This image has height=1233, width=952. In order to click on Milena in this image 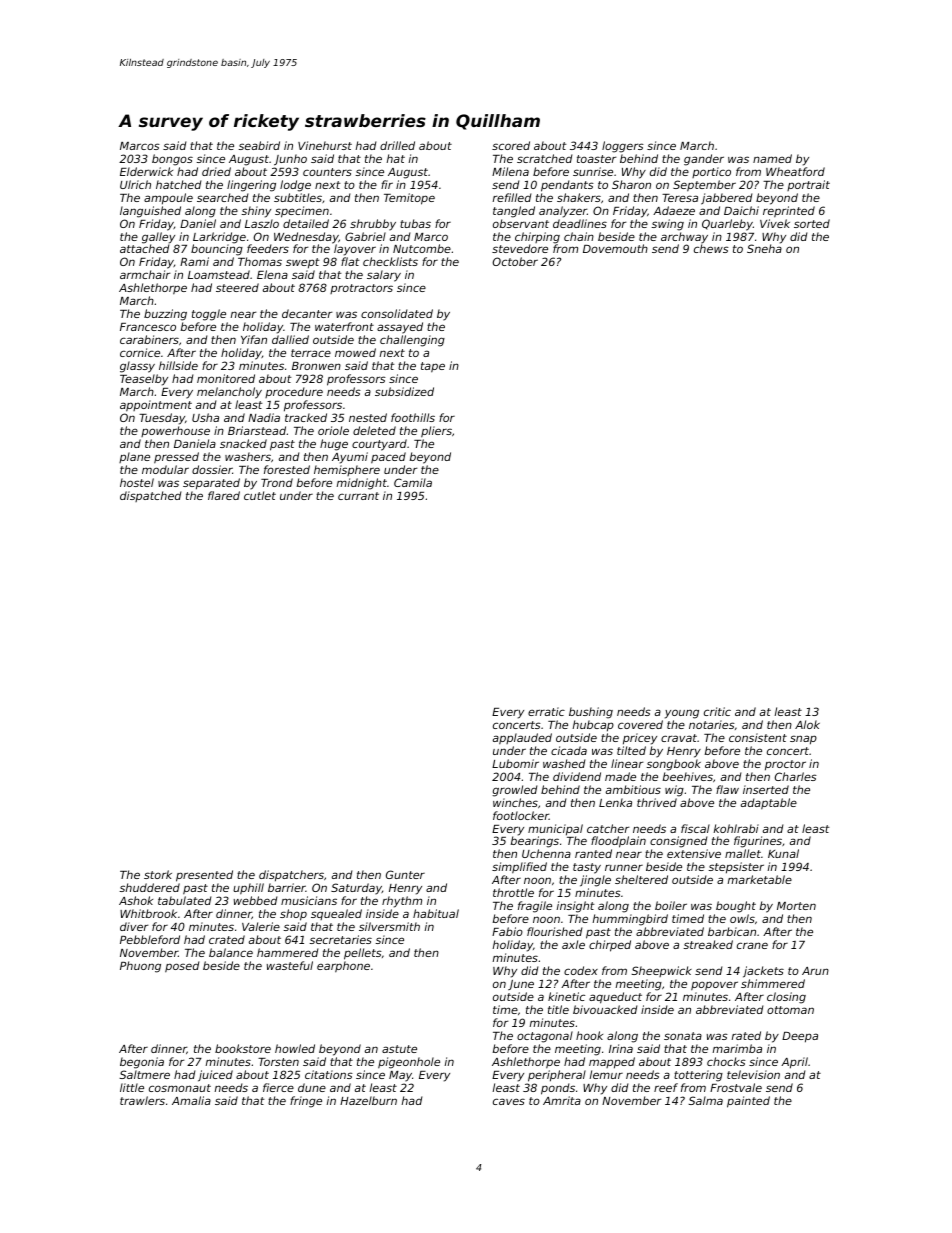, I will do `click(510, 171)`.
